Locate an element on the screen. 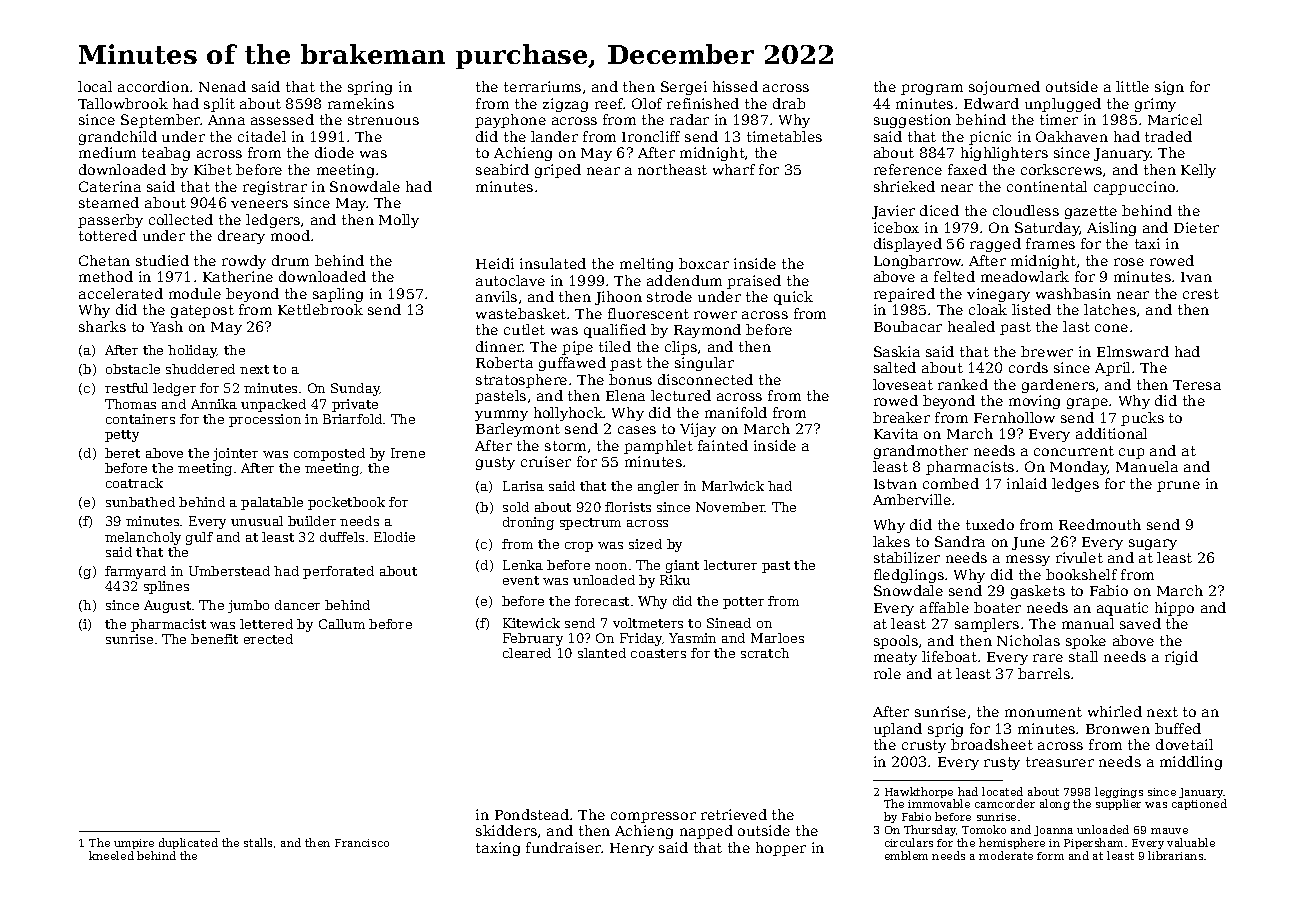 Image resolution: width=1308 pixels, height=924 pixels. sojourned is located at coordinates (1004, 88).
